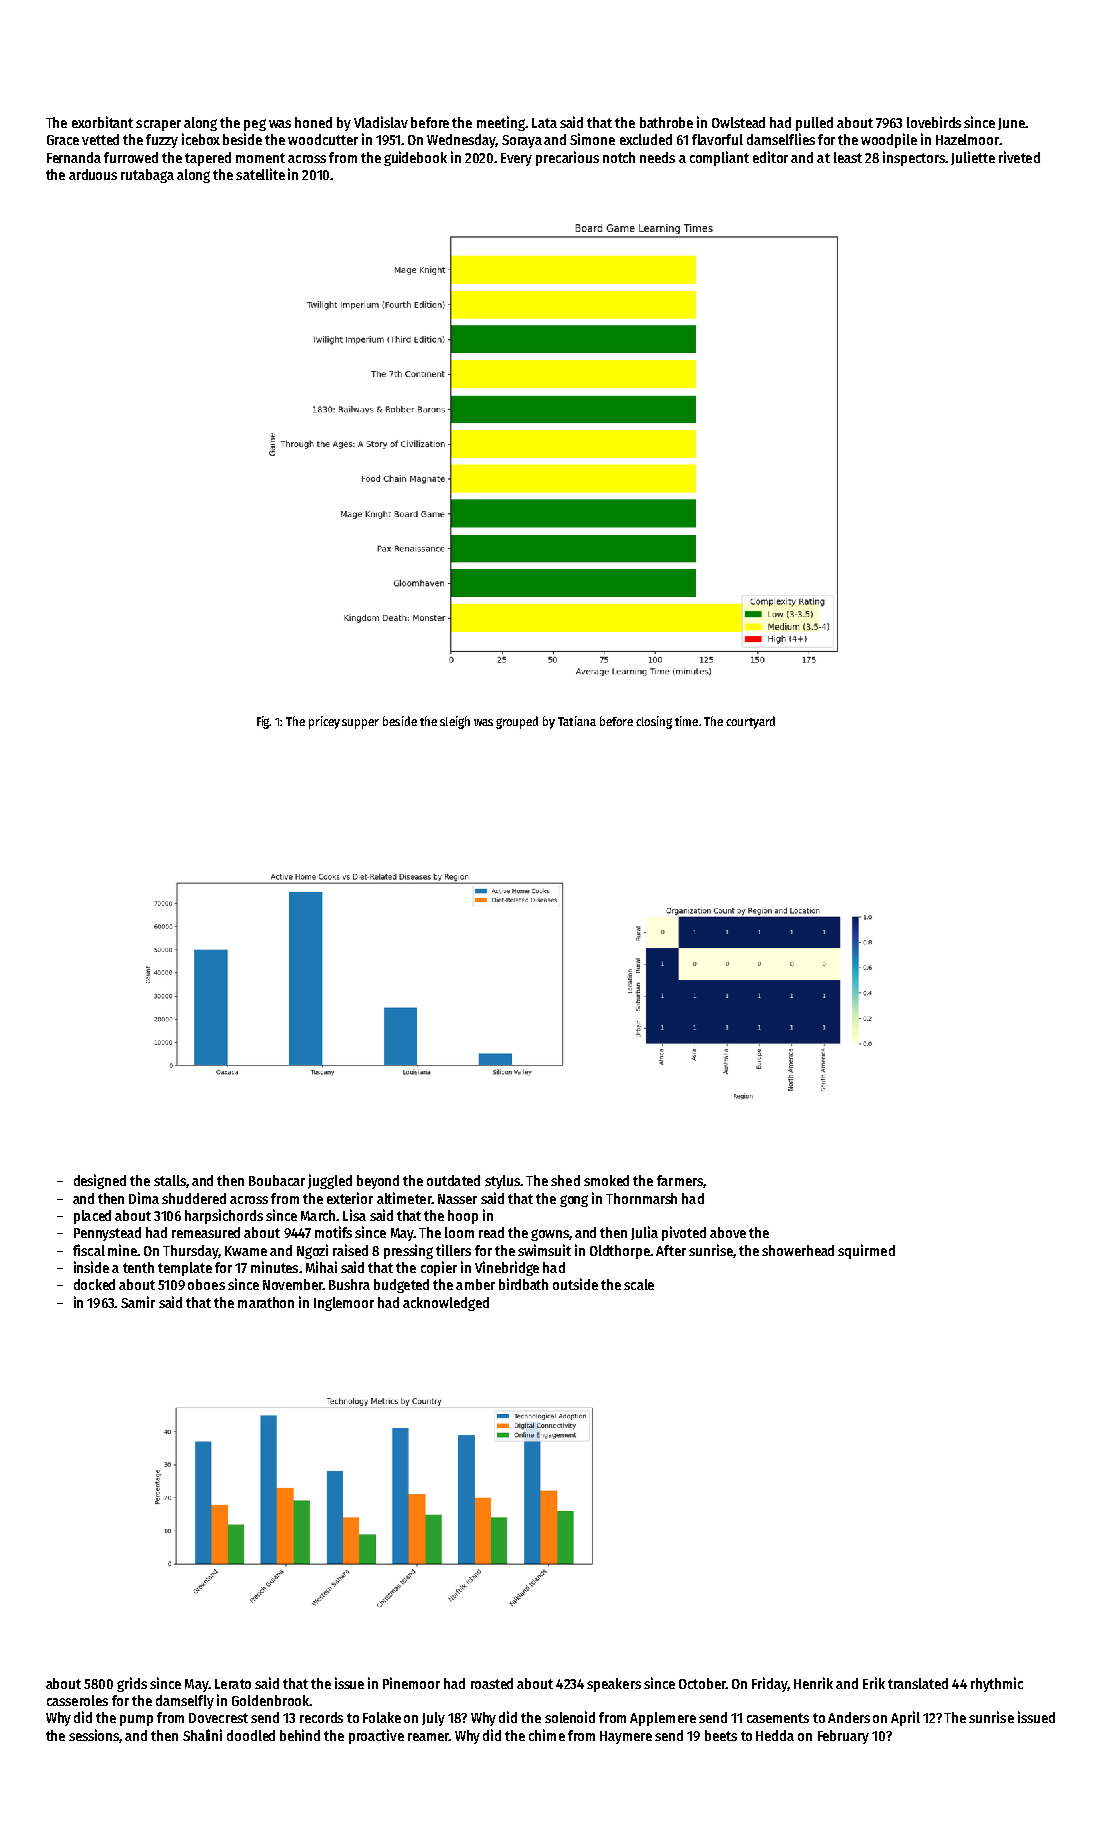 This screenshot has height=1822, width=1106. What do you see at coordinates (93, 174) in the screenshot?
I see `arduous` at bounding box center [93, 174].
